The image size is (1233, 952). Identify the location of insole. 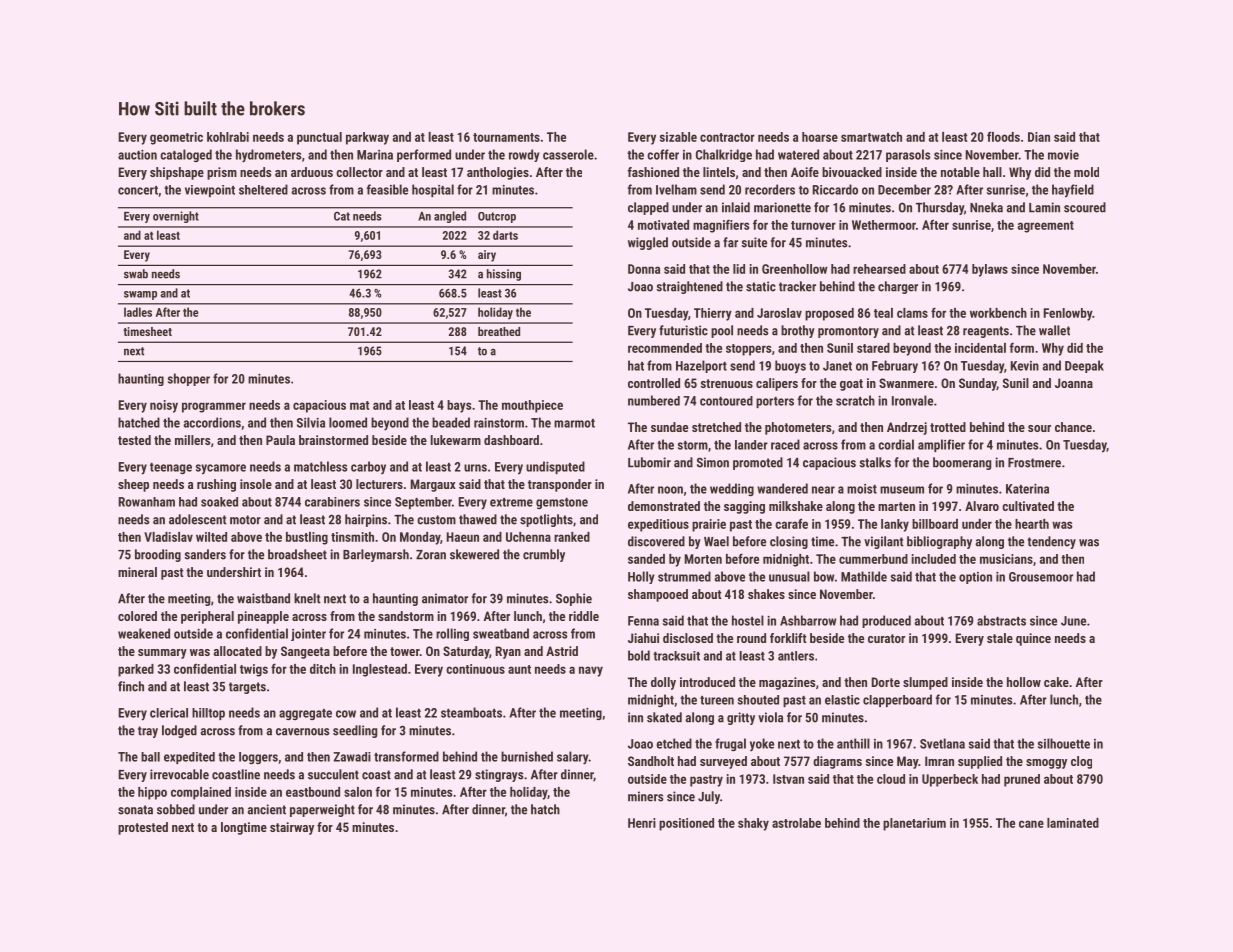
(256, 484).
